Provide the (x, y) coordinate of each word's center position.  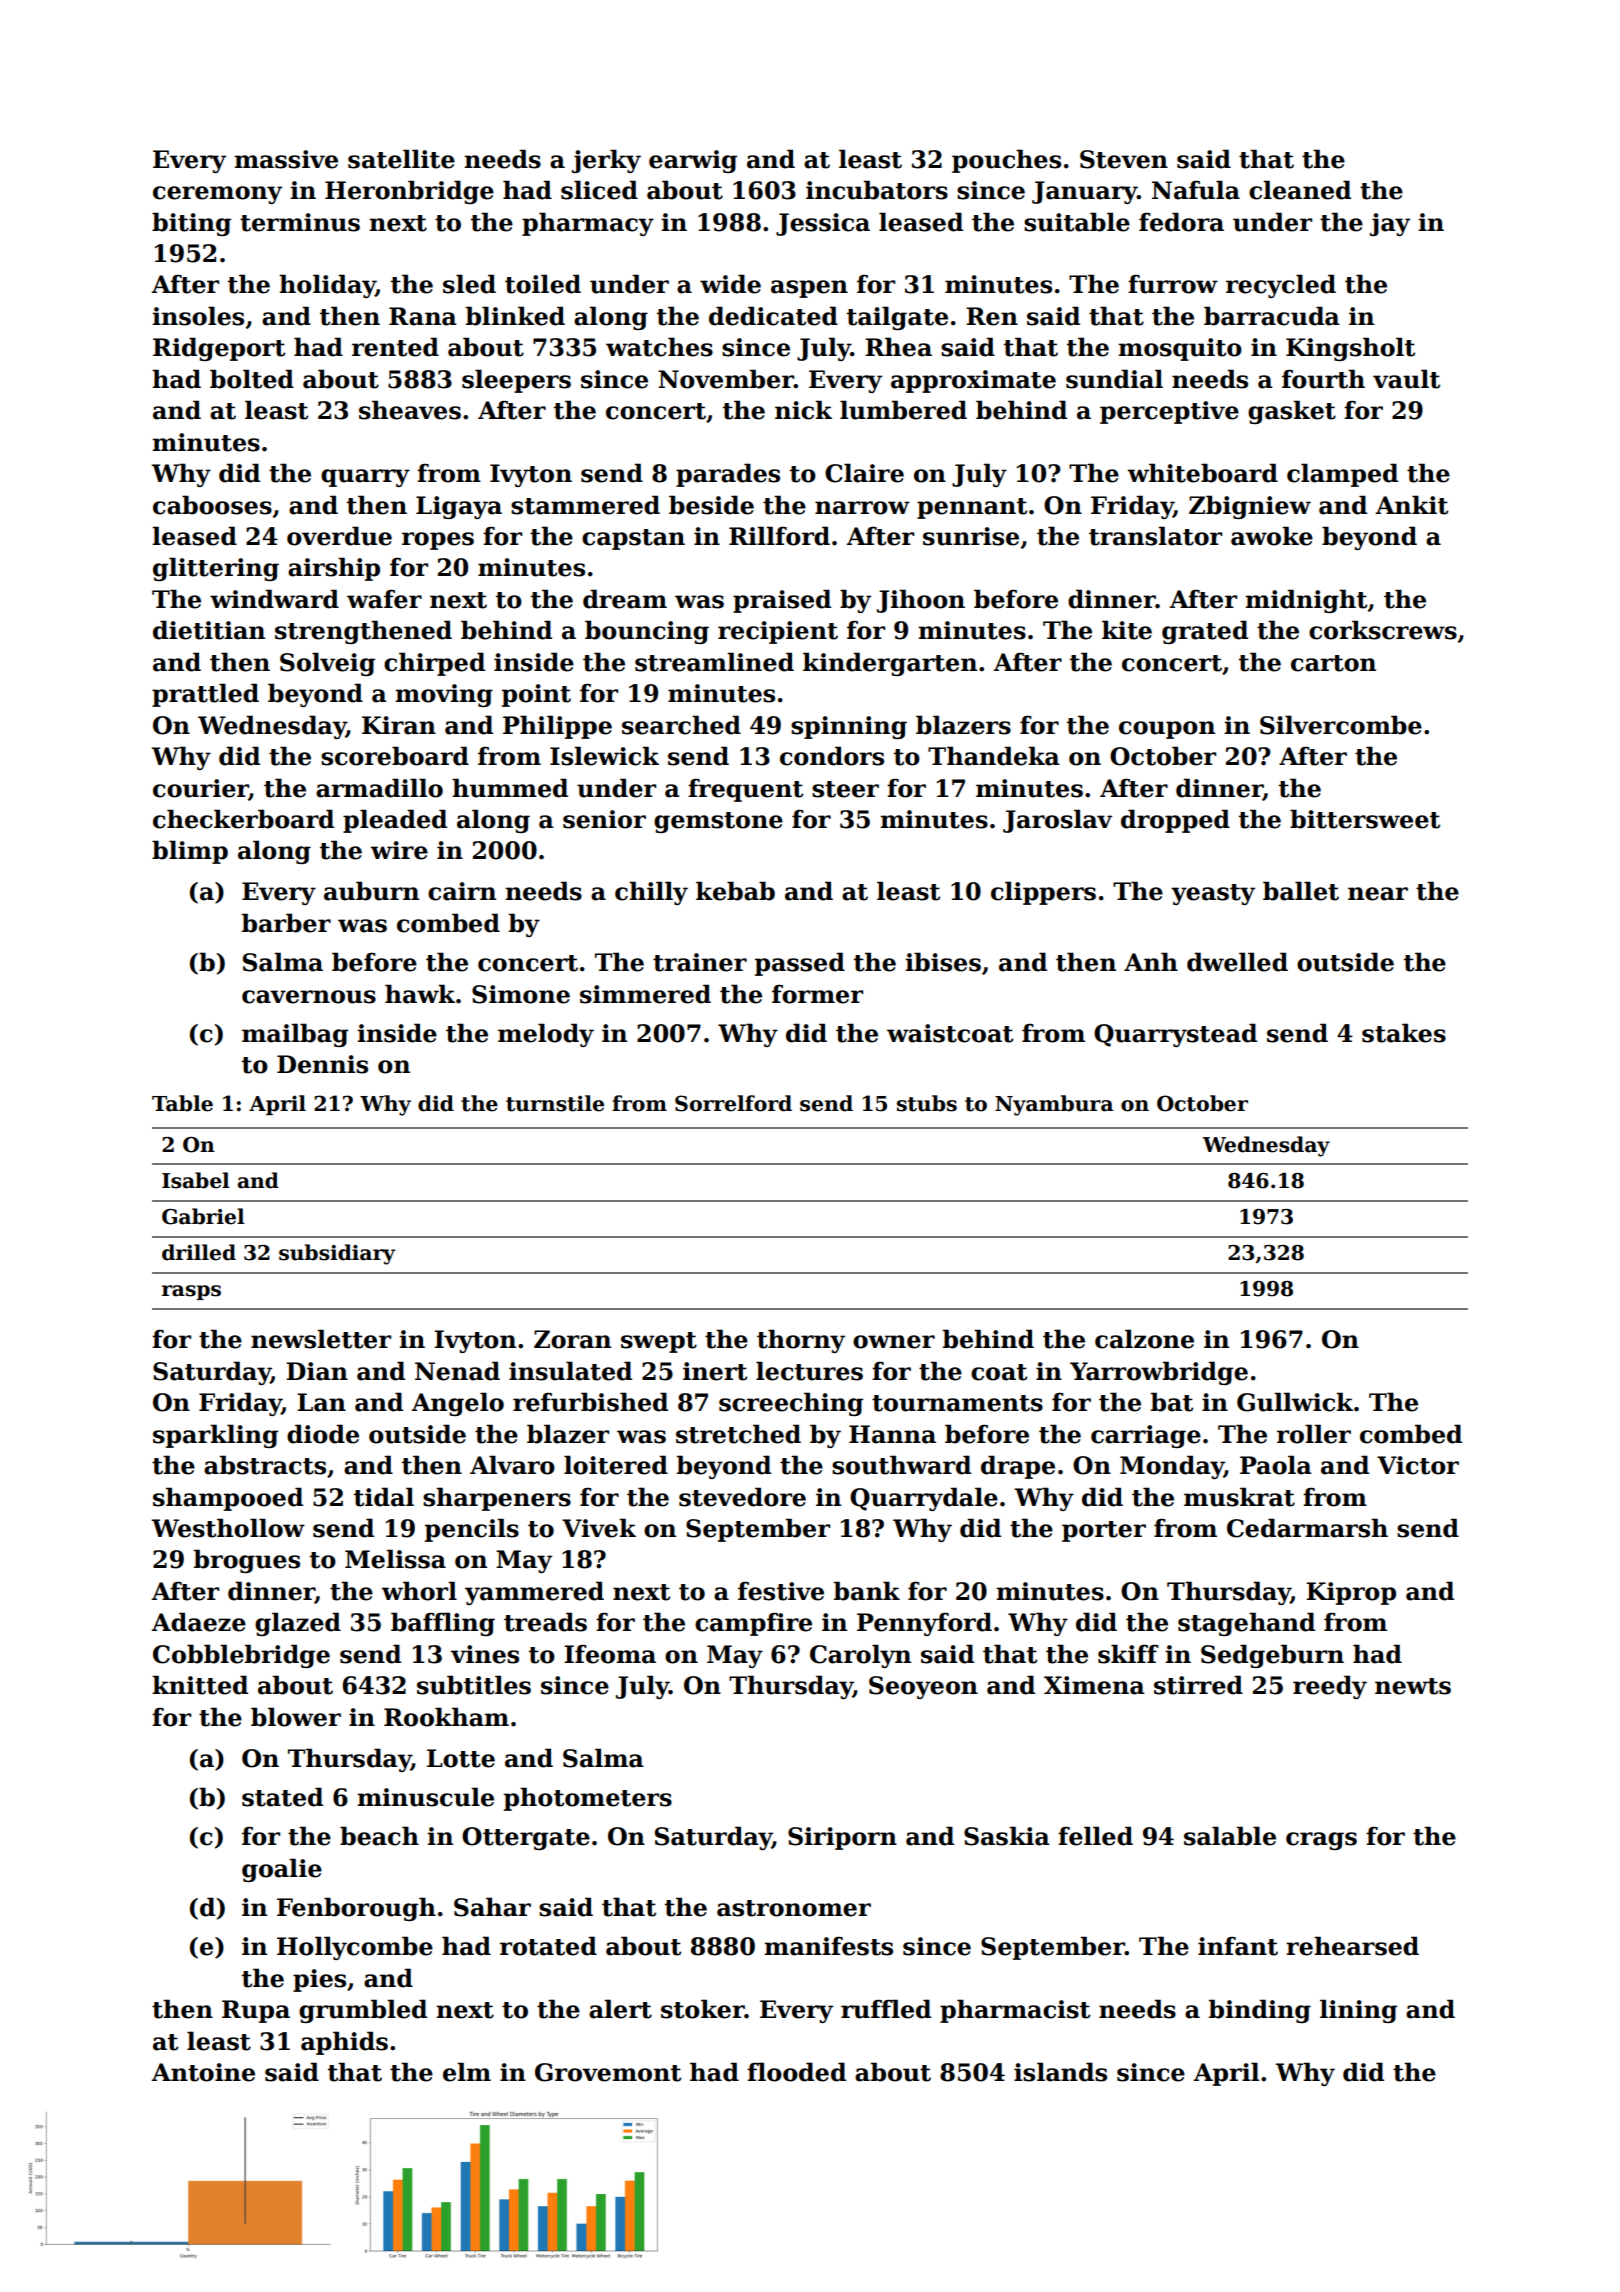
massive (286, 159)
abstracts (265, 1465)
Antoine (203, 2072)
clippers (1043, 893)
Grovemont (608, 2072)
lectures (809, 1371)
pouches (1006, 161)
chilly (651, 893)
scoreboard (395, 756)
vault (1406, 379)
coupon (1167, 730)
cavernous (309, 997)
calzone (1144, 1339)
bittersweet (1365, 819)
